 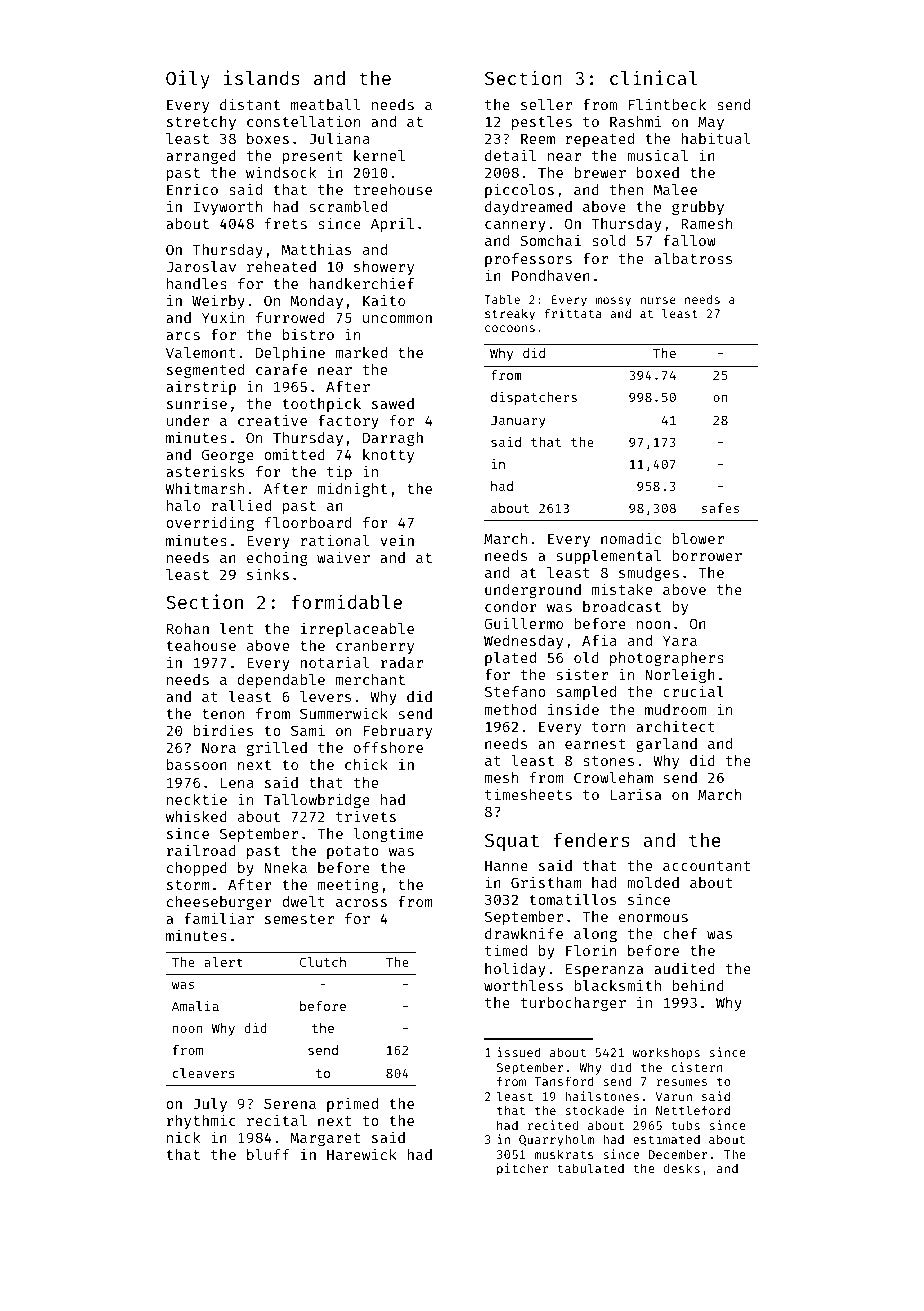 What do you see at coordinates (600, 140) in the document?
I see `repeated` at bounding box center [600, 140].
